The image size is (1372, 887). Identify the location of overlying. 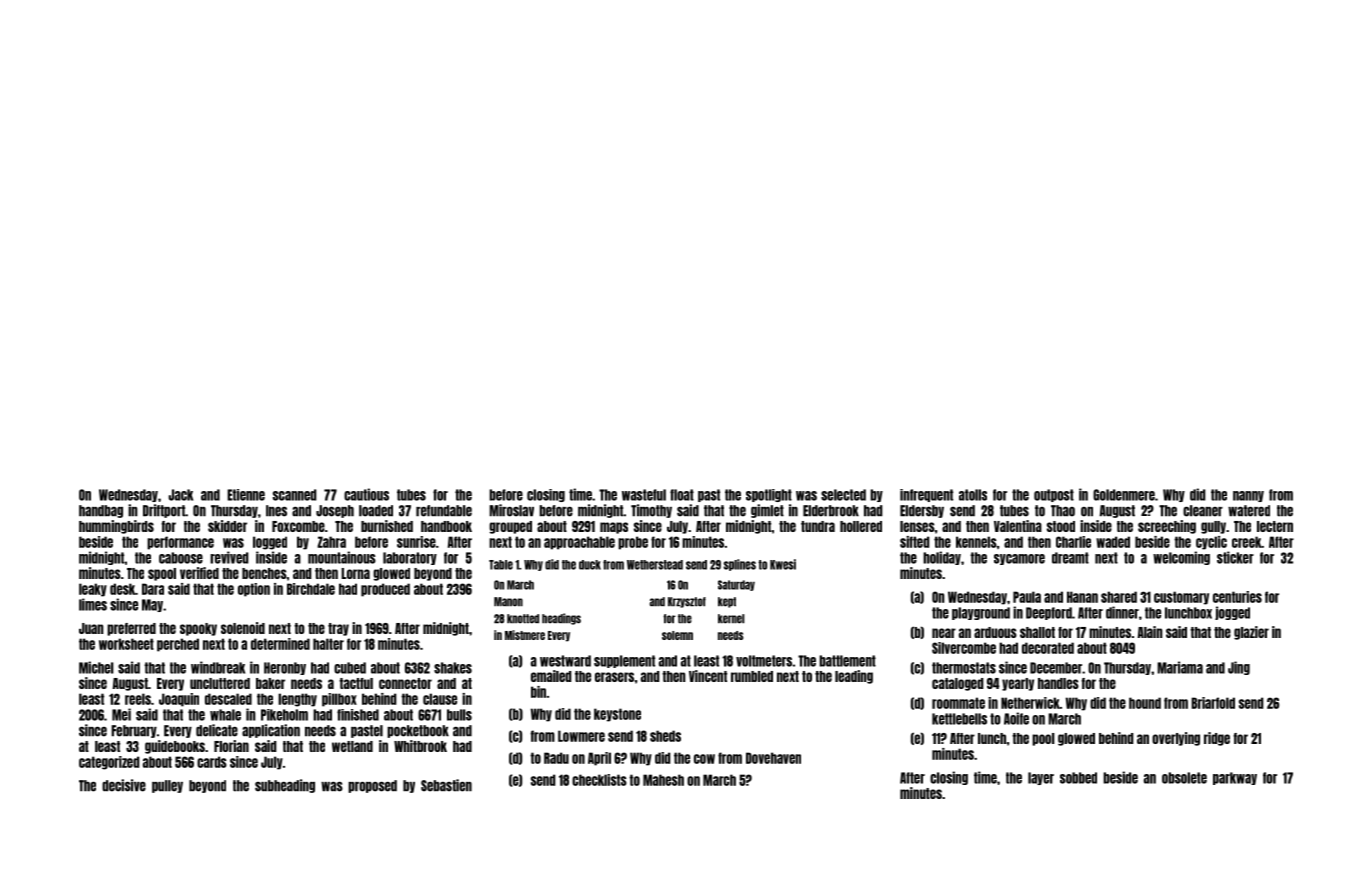
(1176, 739).
